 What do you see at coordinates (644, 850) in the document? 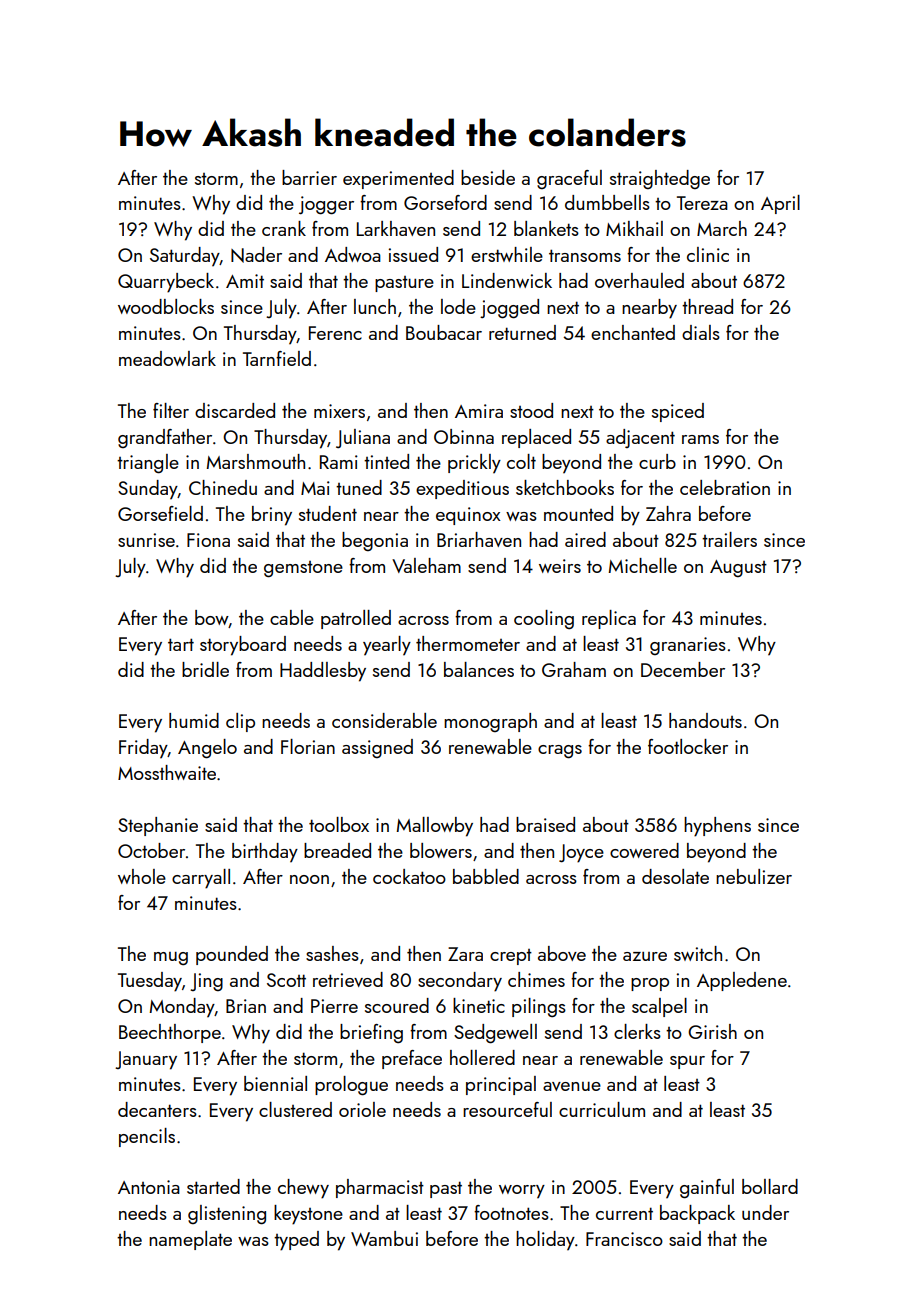
I see `cowered` at bounding box center [644, 850].
